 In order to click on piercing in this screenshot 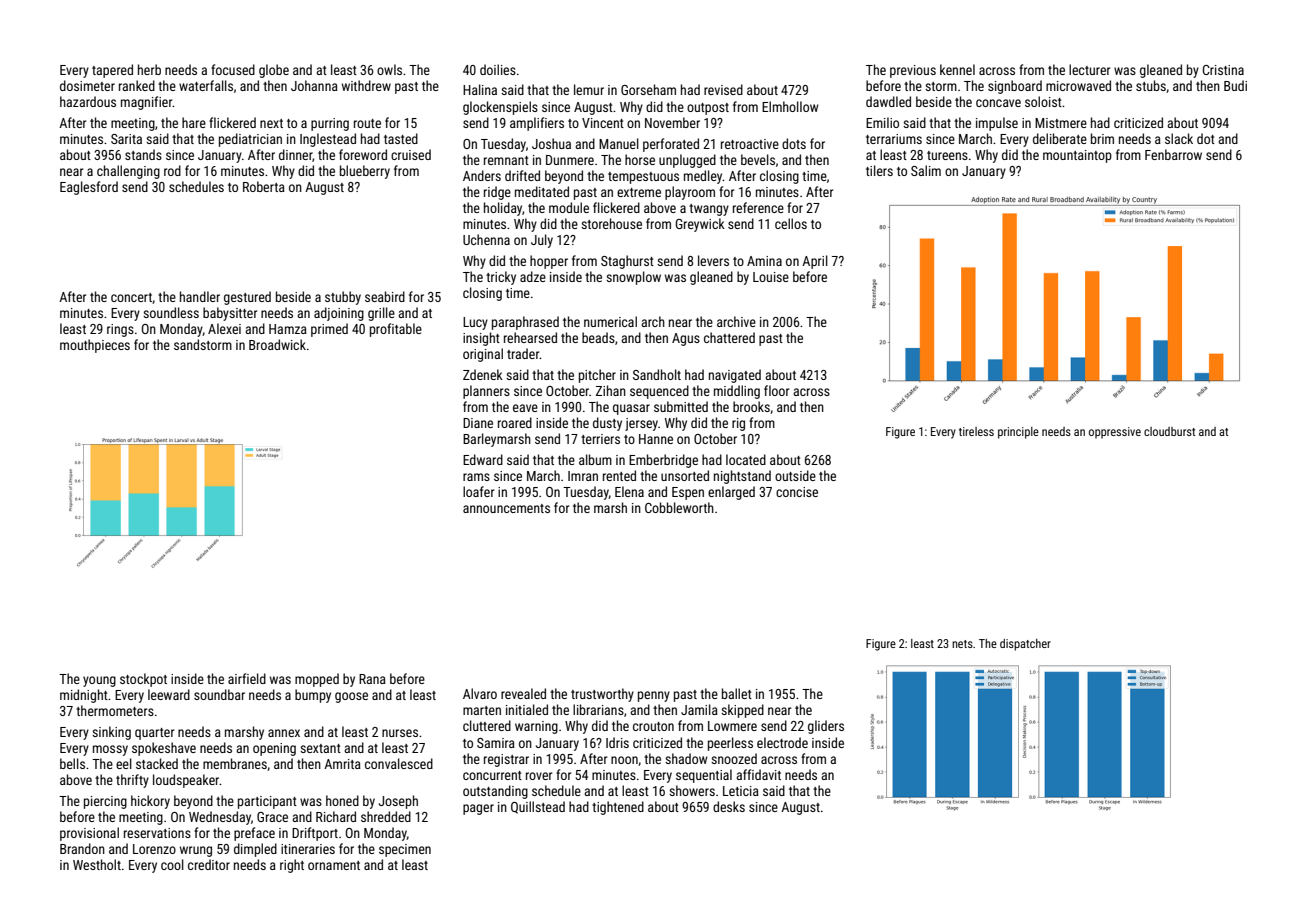, I will do `click(105, 802)`.
